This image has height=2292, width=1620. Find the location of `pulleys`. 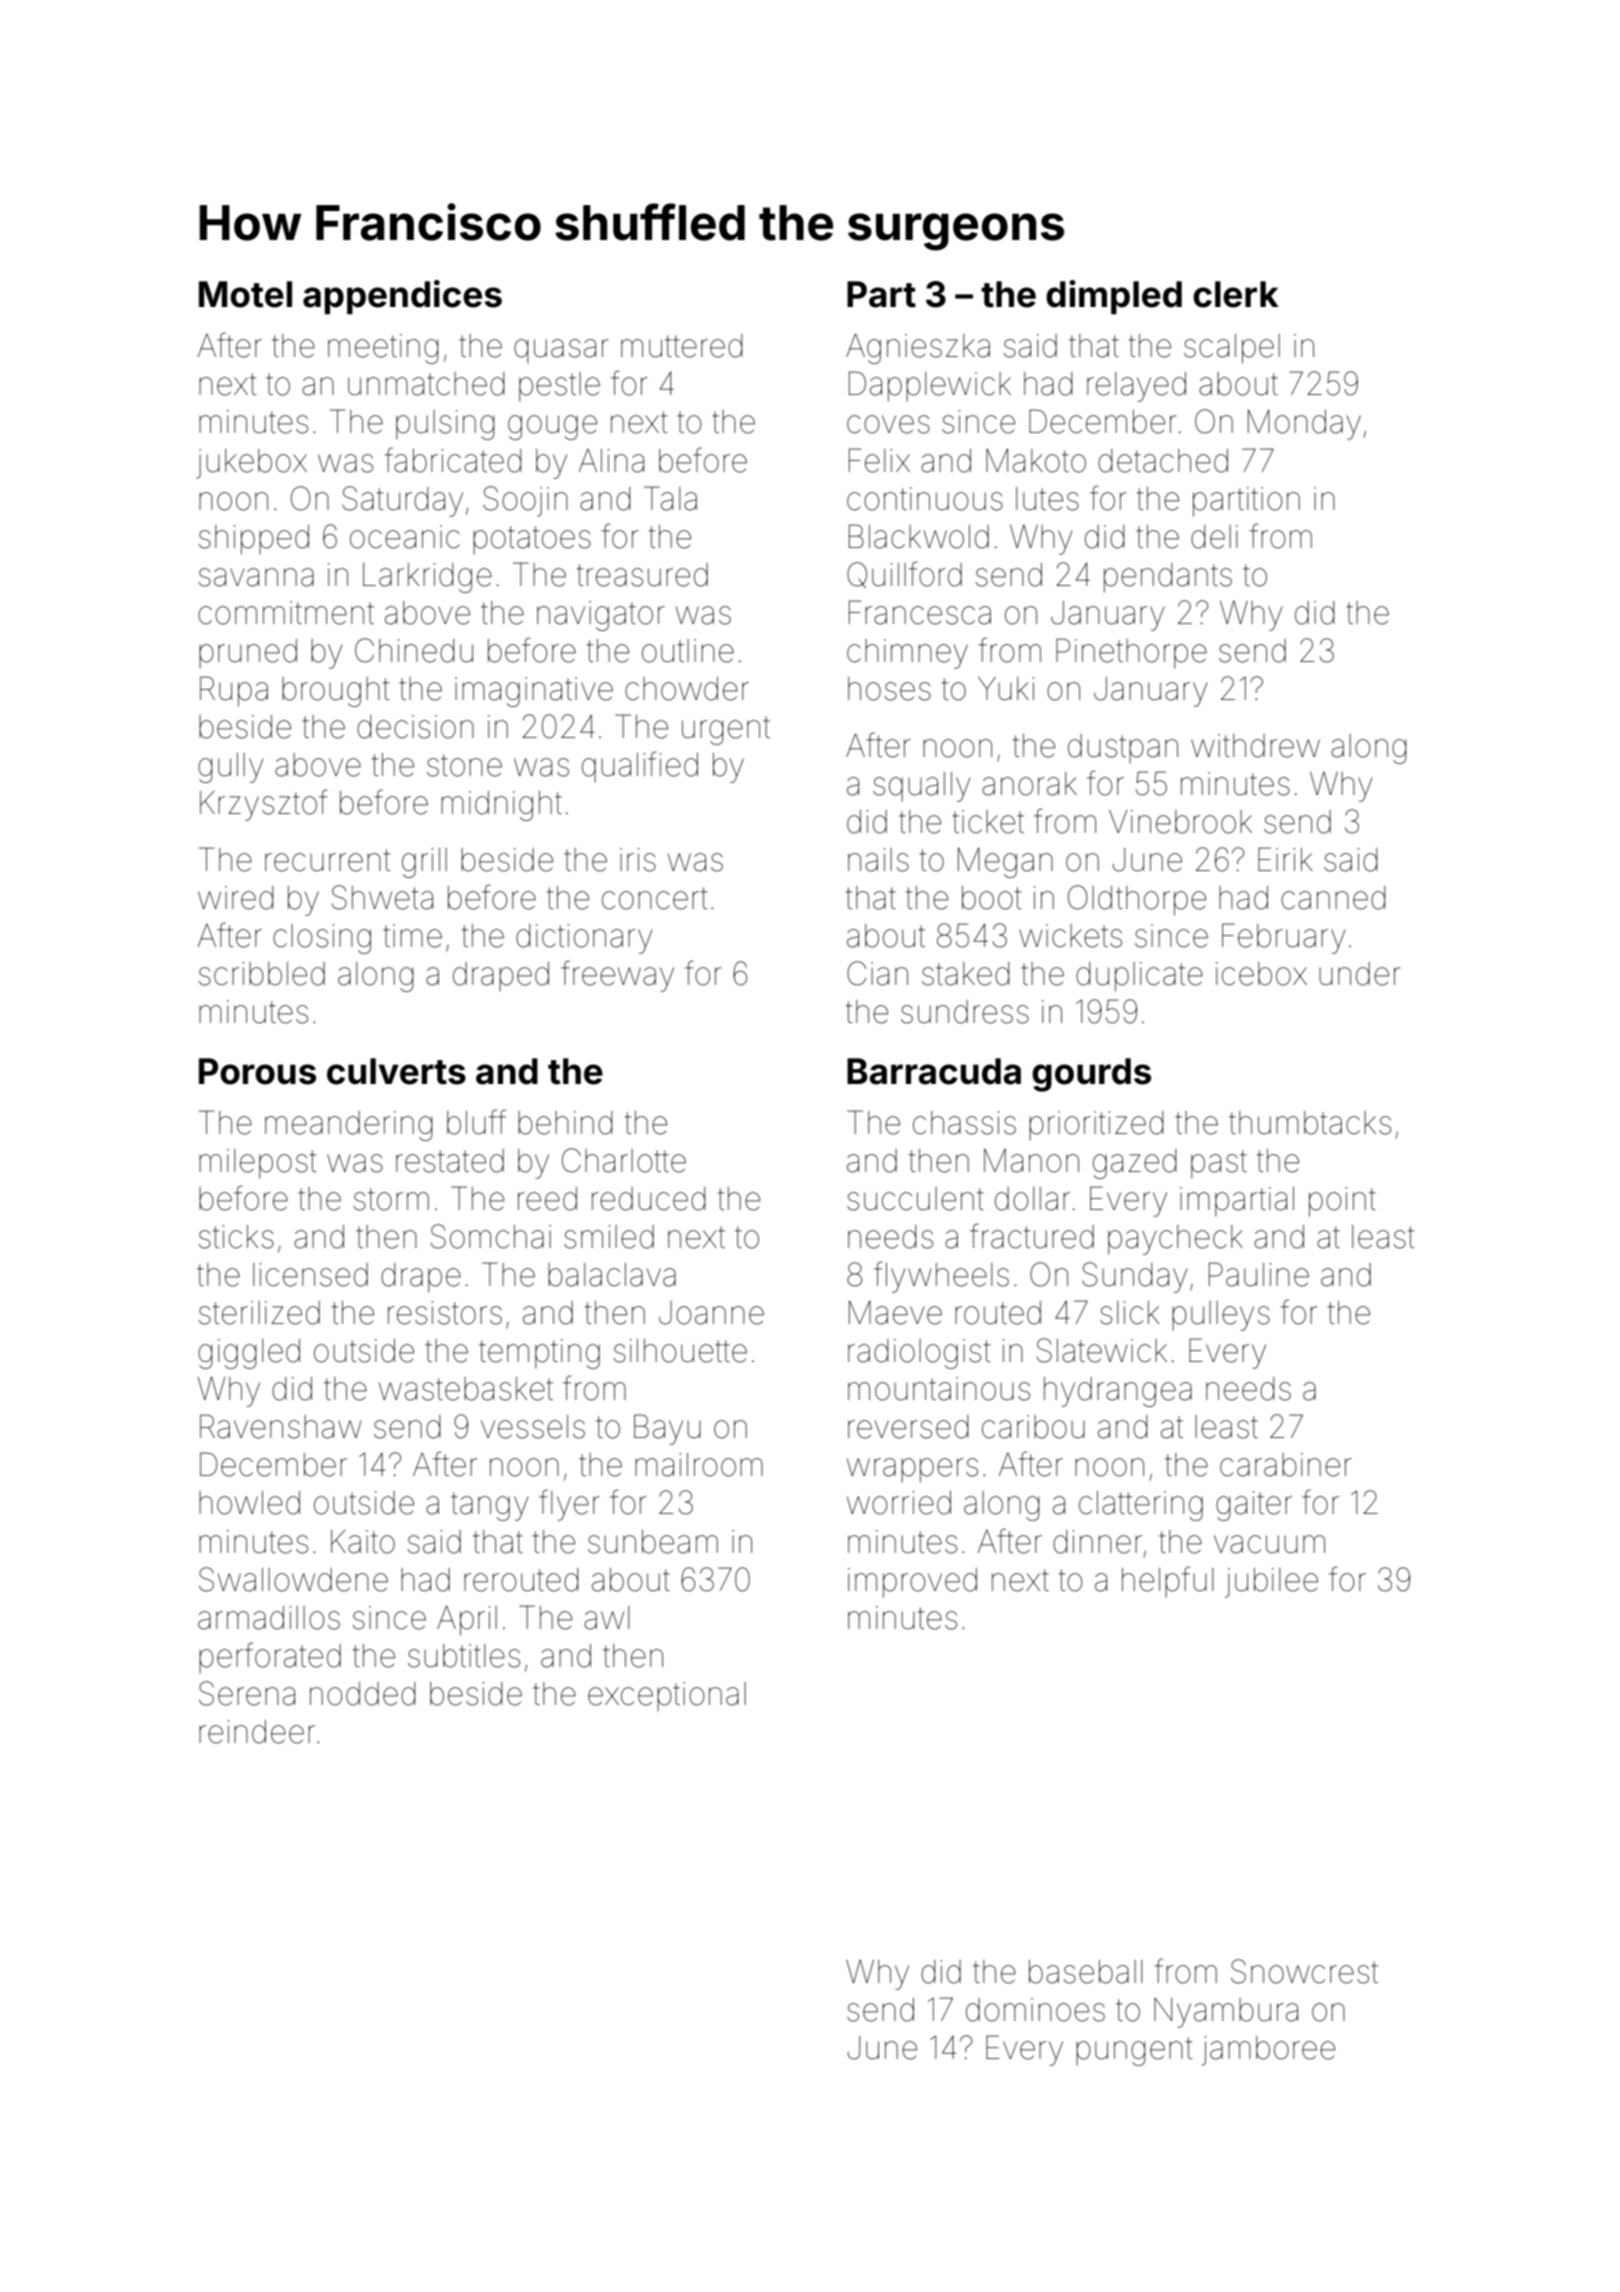

pulleys is located at coordinates (1221, 1316).
